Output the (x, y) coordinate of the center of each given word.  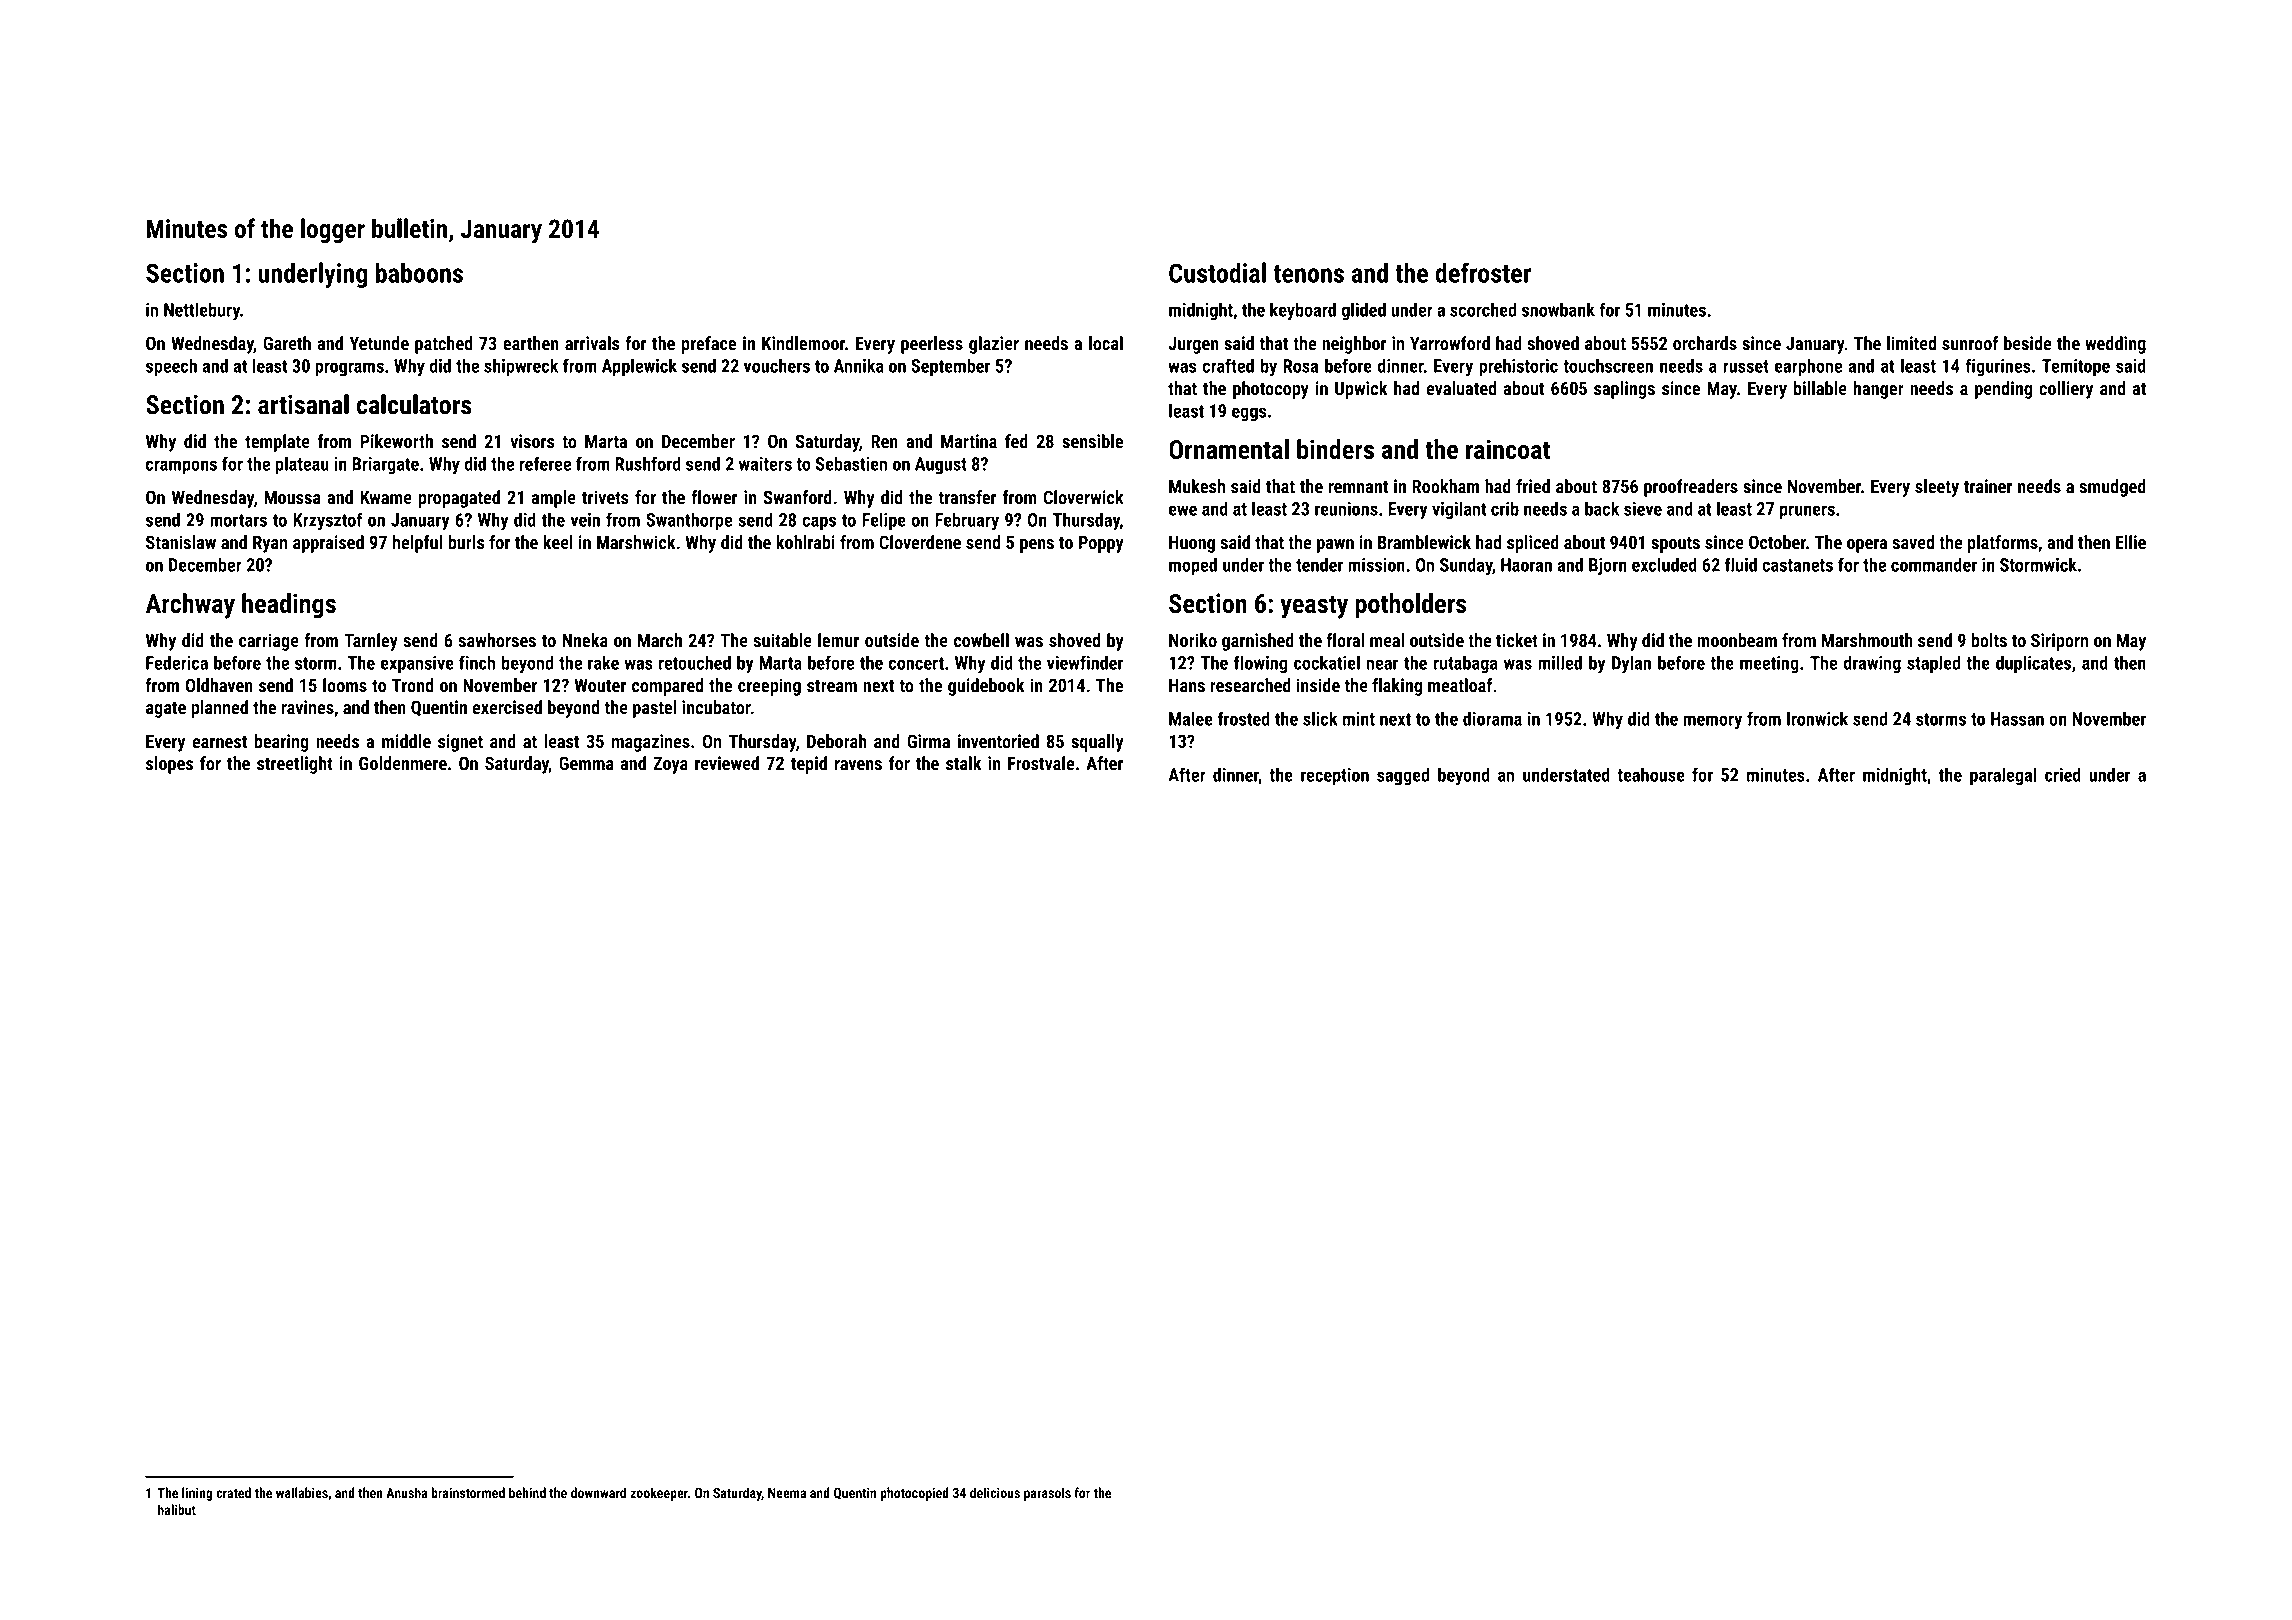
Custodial (1217, 272)
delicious (995, 1492)
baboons (419, 273)
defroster (1483, 272)
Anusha (406, 1492)
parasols (1047, 1494)
